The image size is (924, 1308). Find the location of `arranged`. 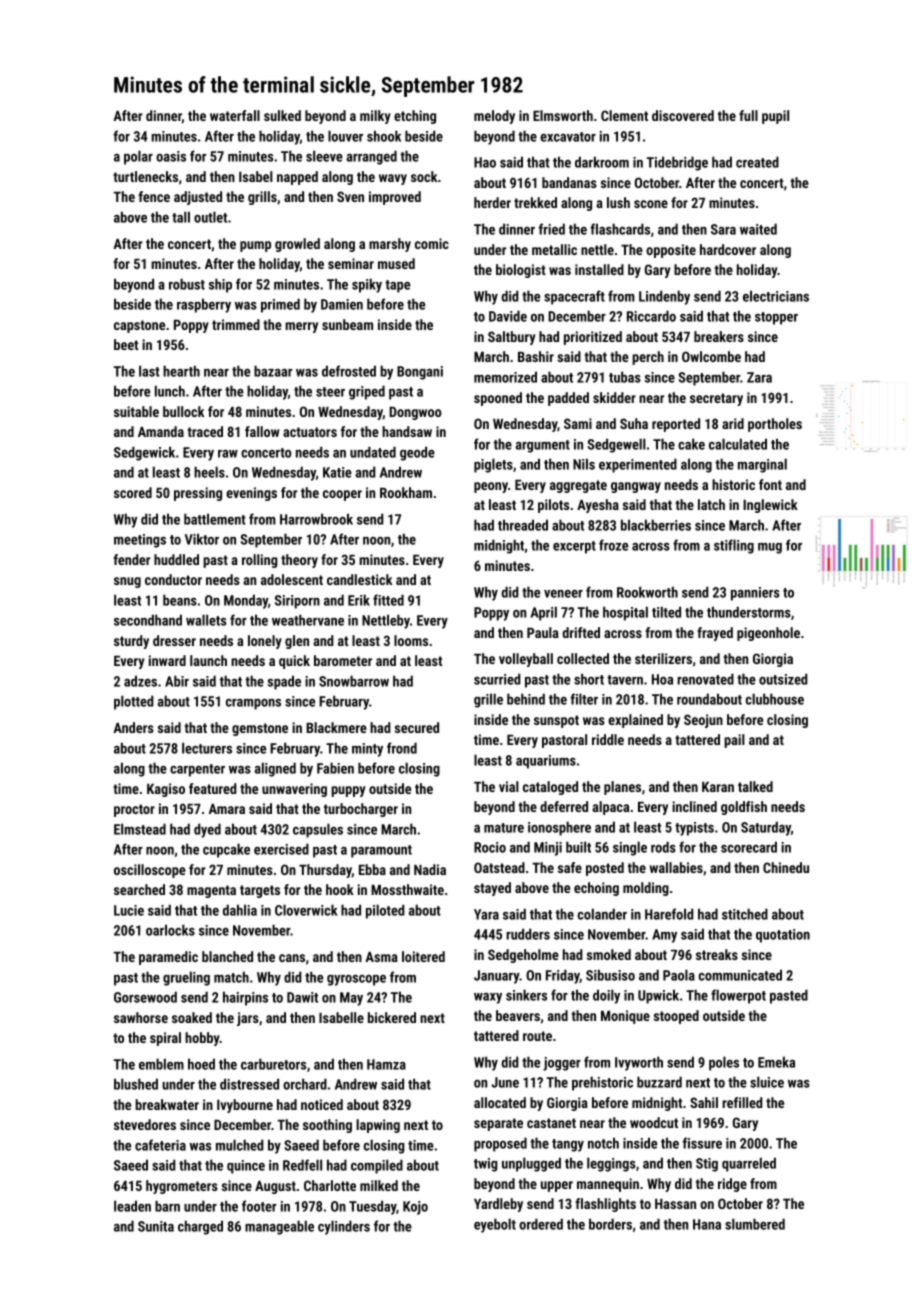

arranged is located at coordinates (371, 157).
